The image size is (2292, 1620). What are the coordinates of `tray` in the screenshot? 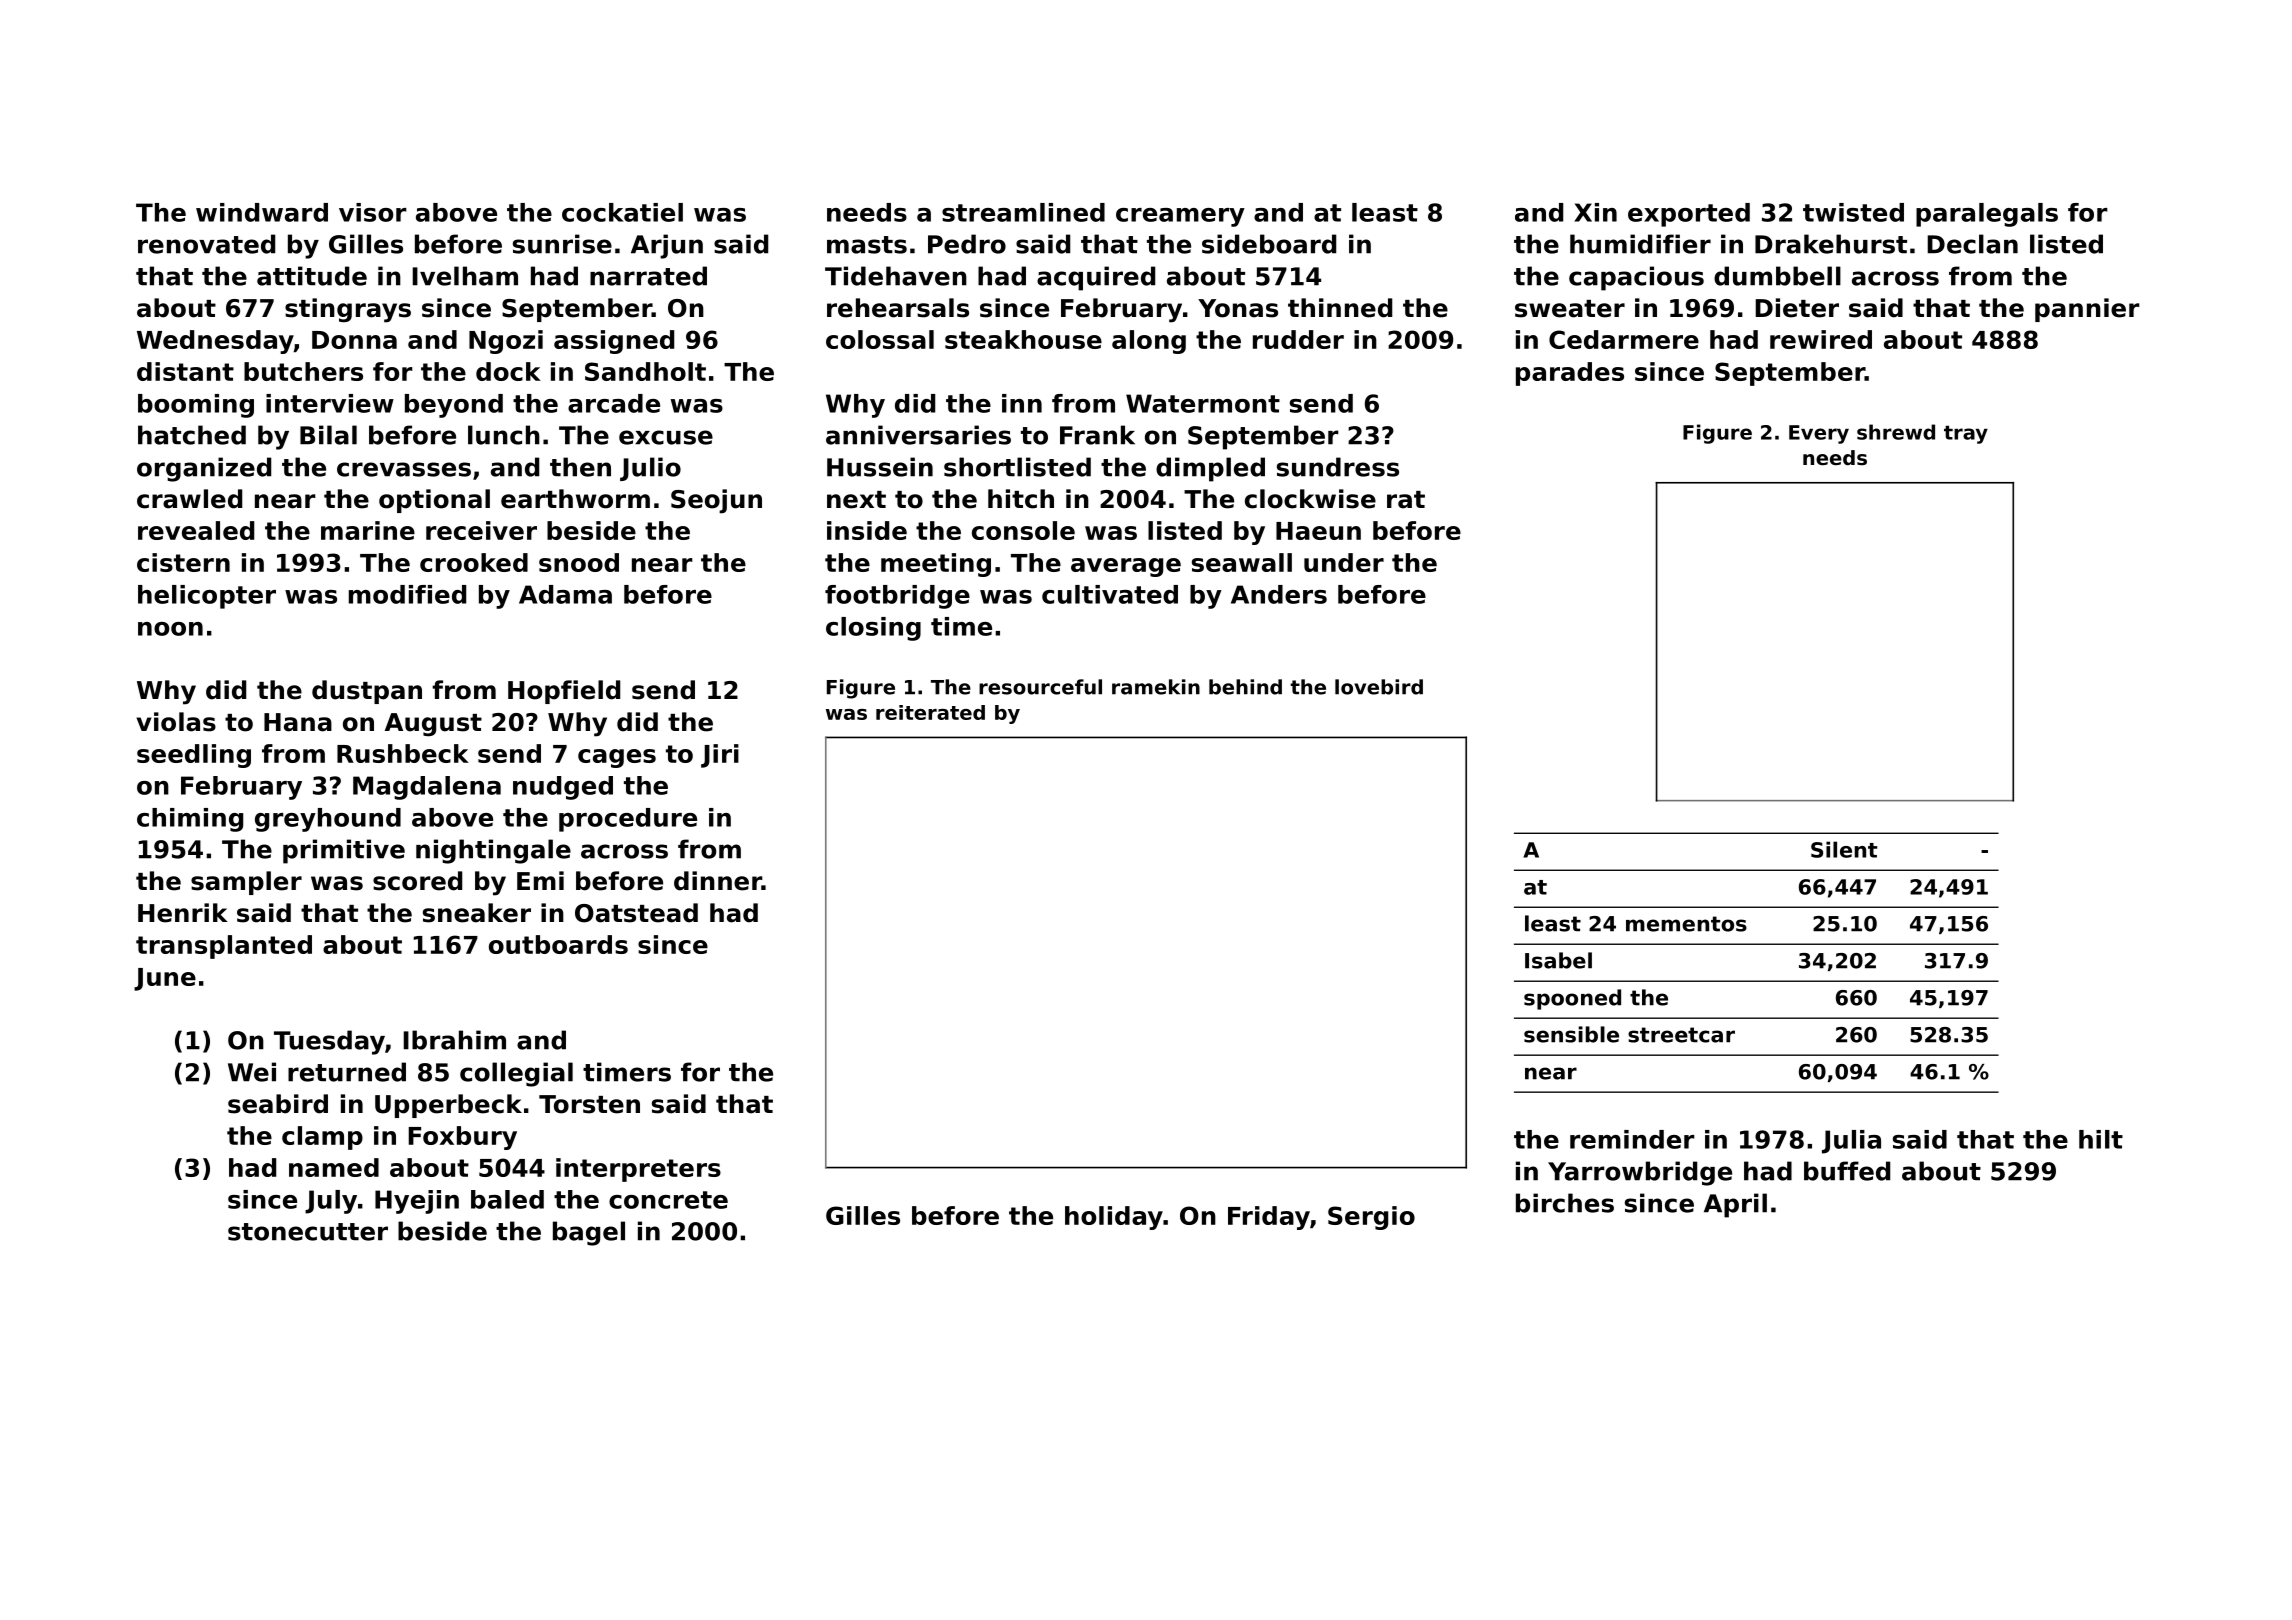 It's located at (1966, 434).
